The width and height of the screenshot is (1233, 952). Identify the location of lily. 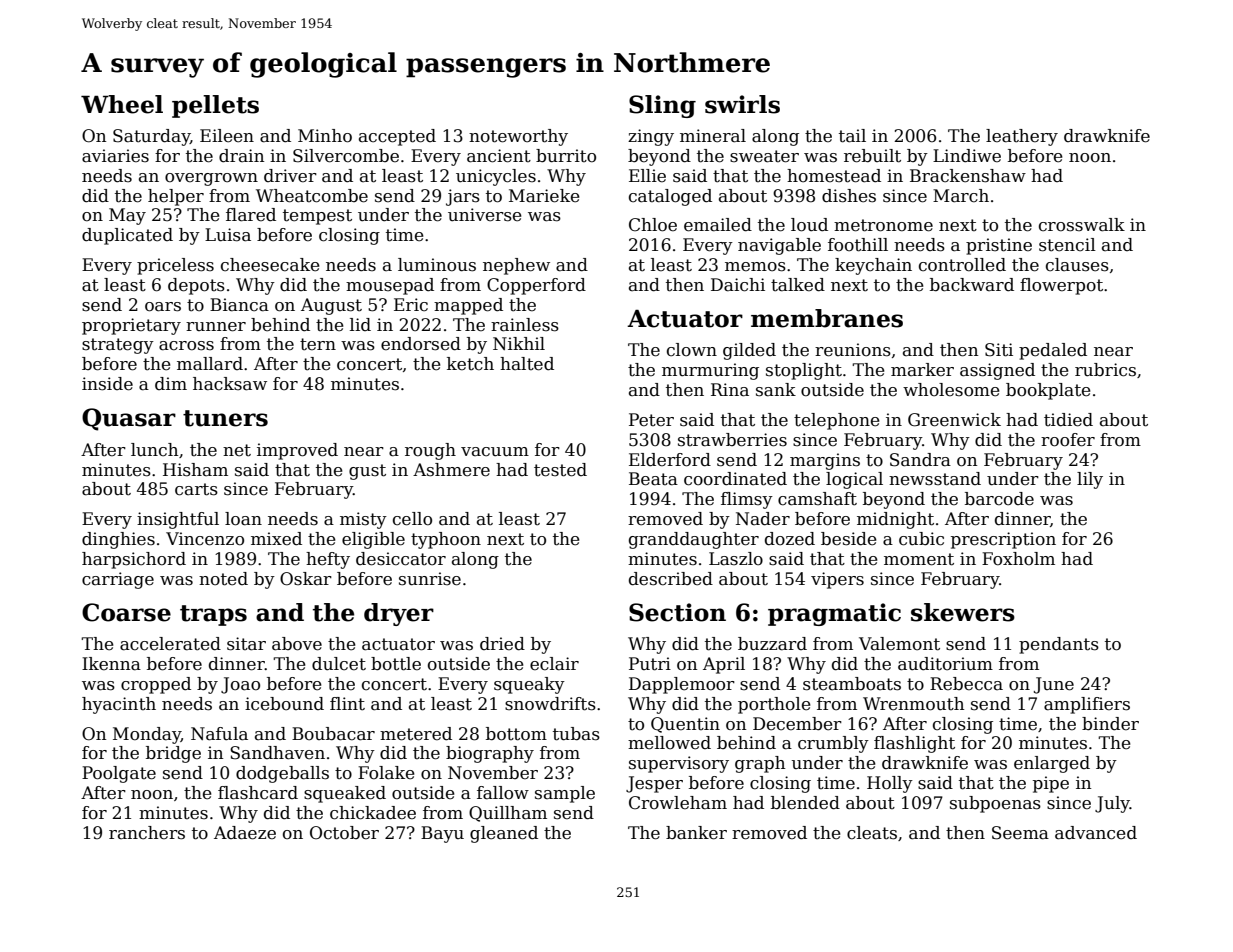
(1090, 480).
